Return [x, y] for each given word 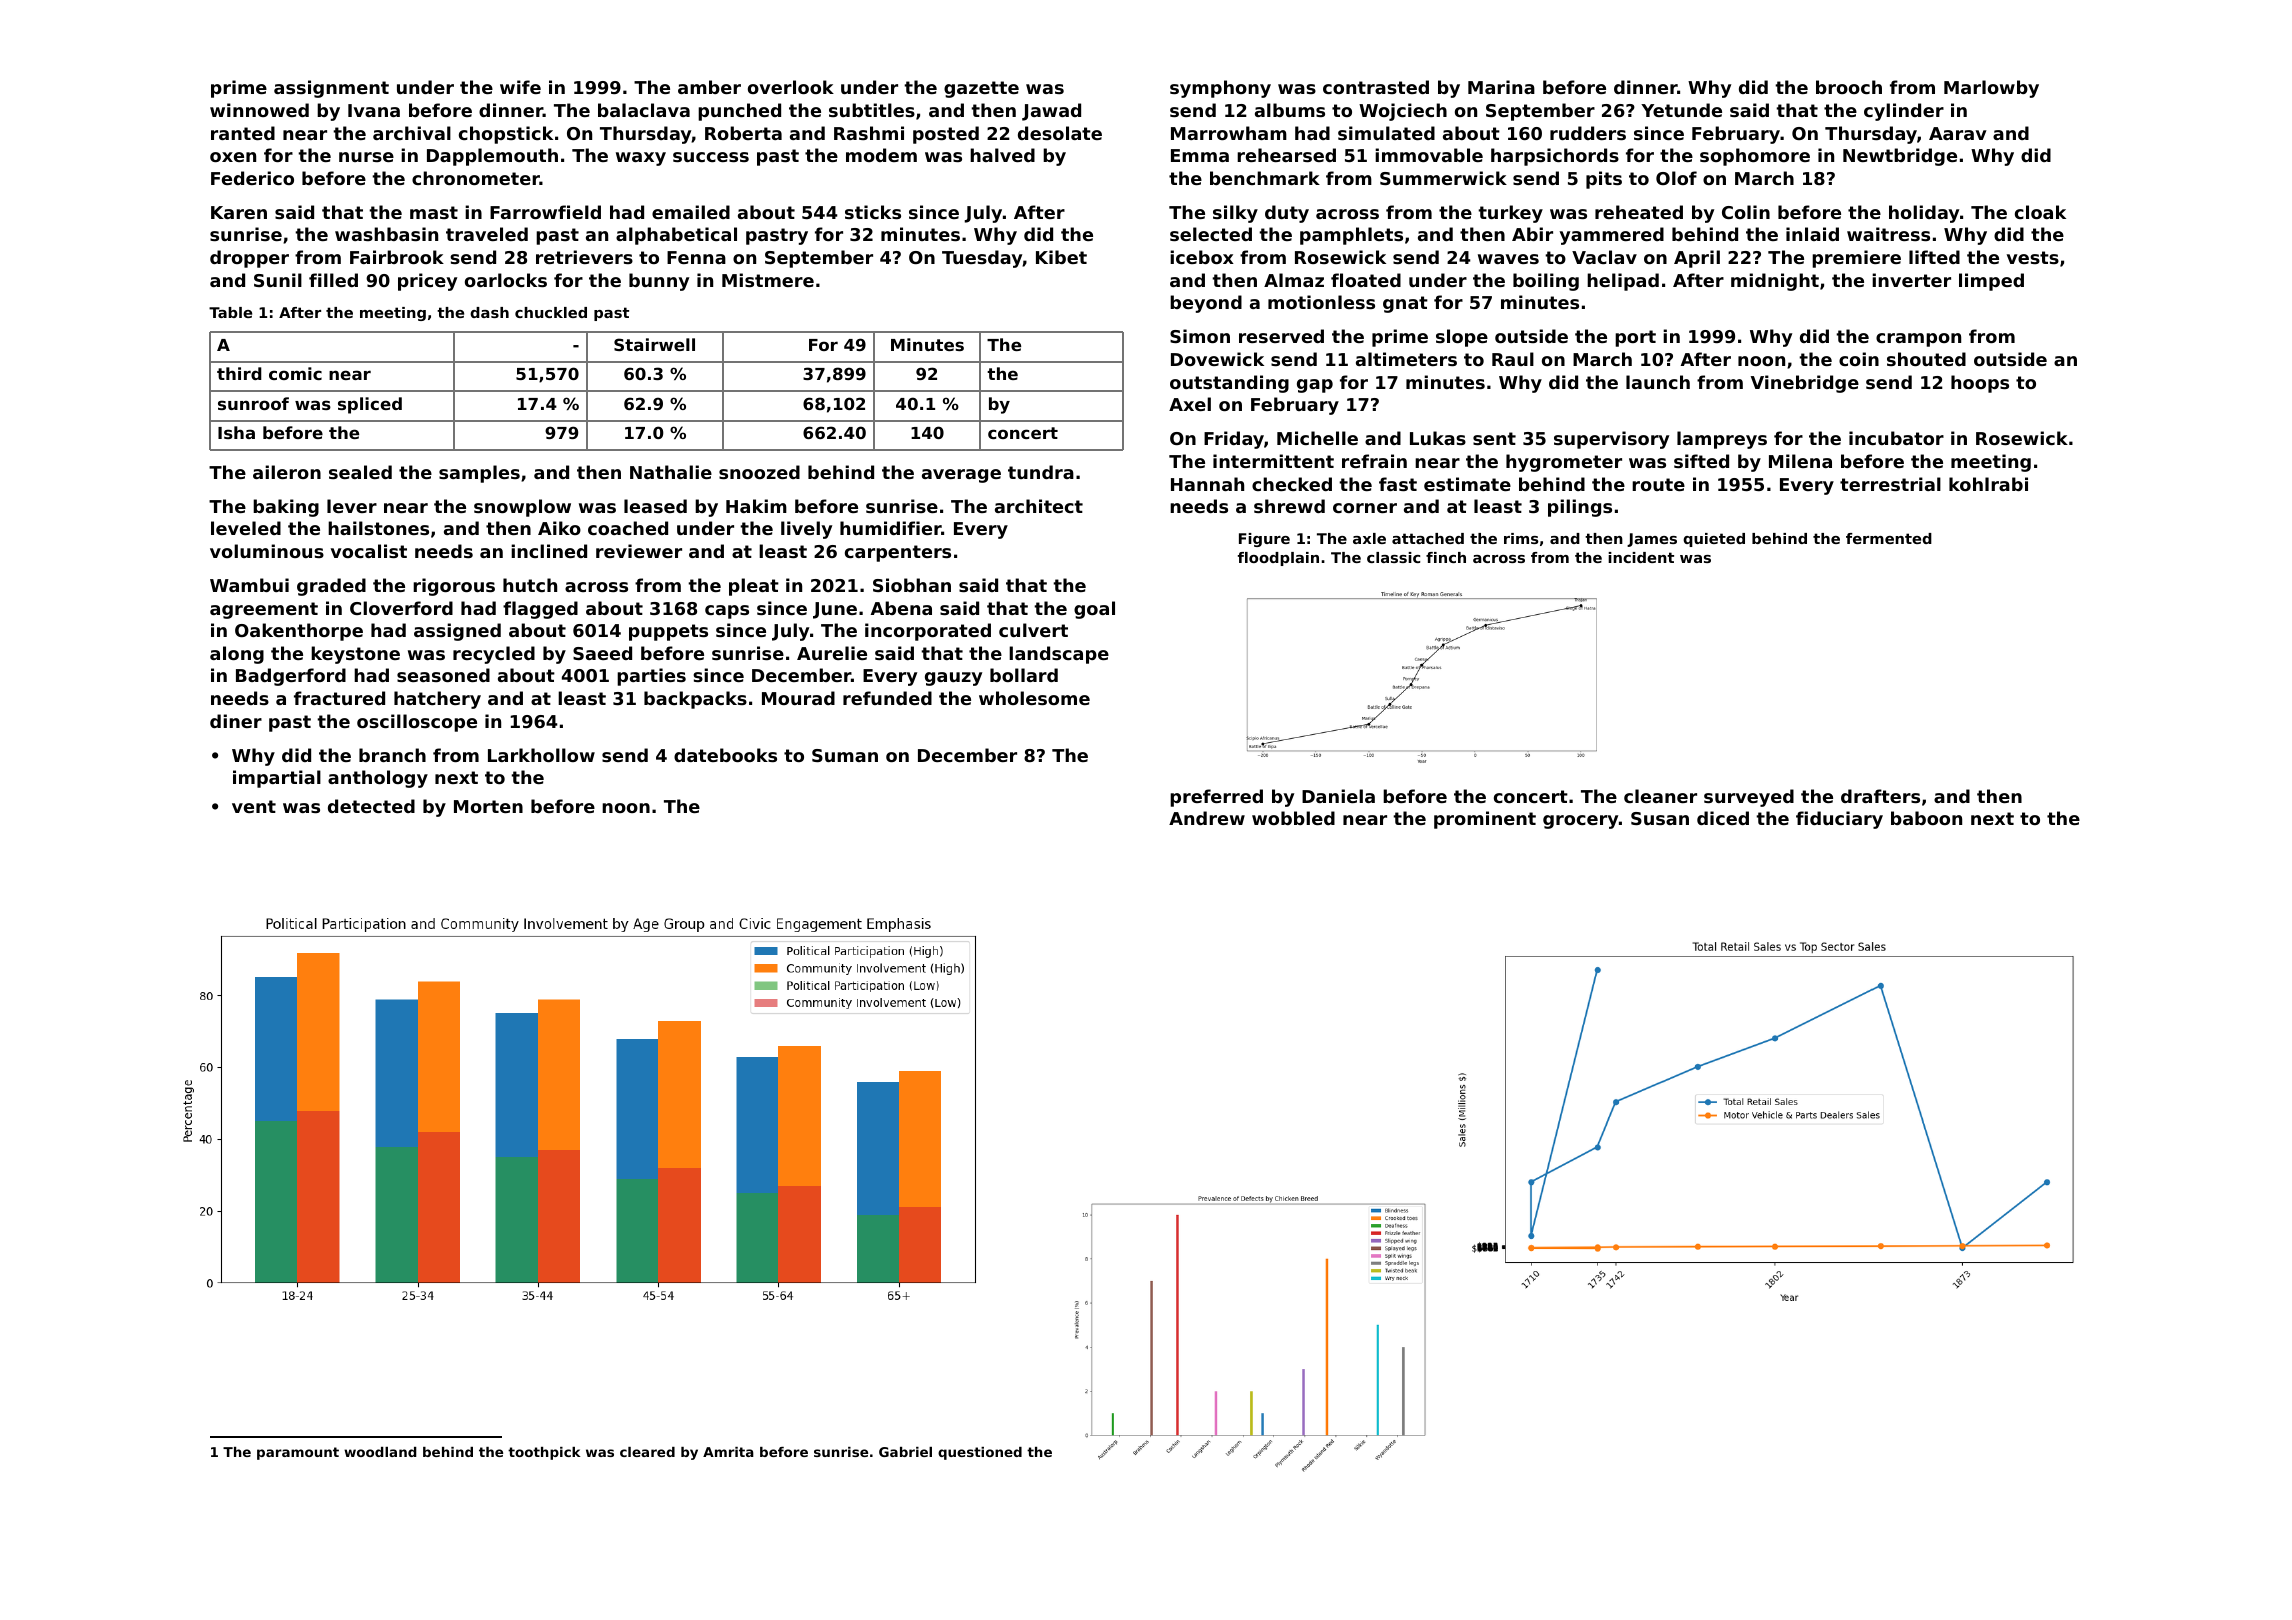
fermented [1889, 538]
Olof [1676, 178]
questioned [980, 1453]
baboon [1926, 818]
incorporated [928, 632]
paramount [298, 1453]
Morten [488, 806]
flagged [540, 610]
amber [709, 87]
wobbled [1293, 818]
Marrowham [1229, 133]
